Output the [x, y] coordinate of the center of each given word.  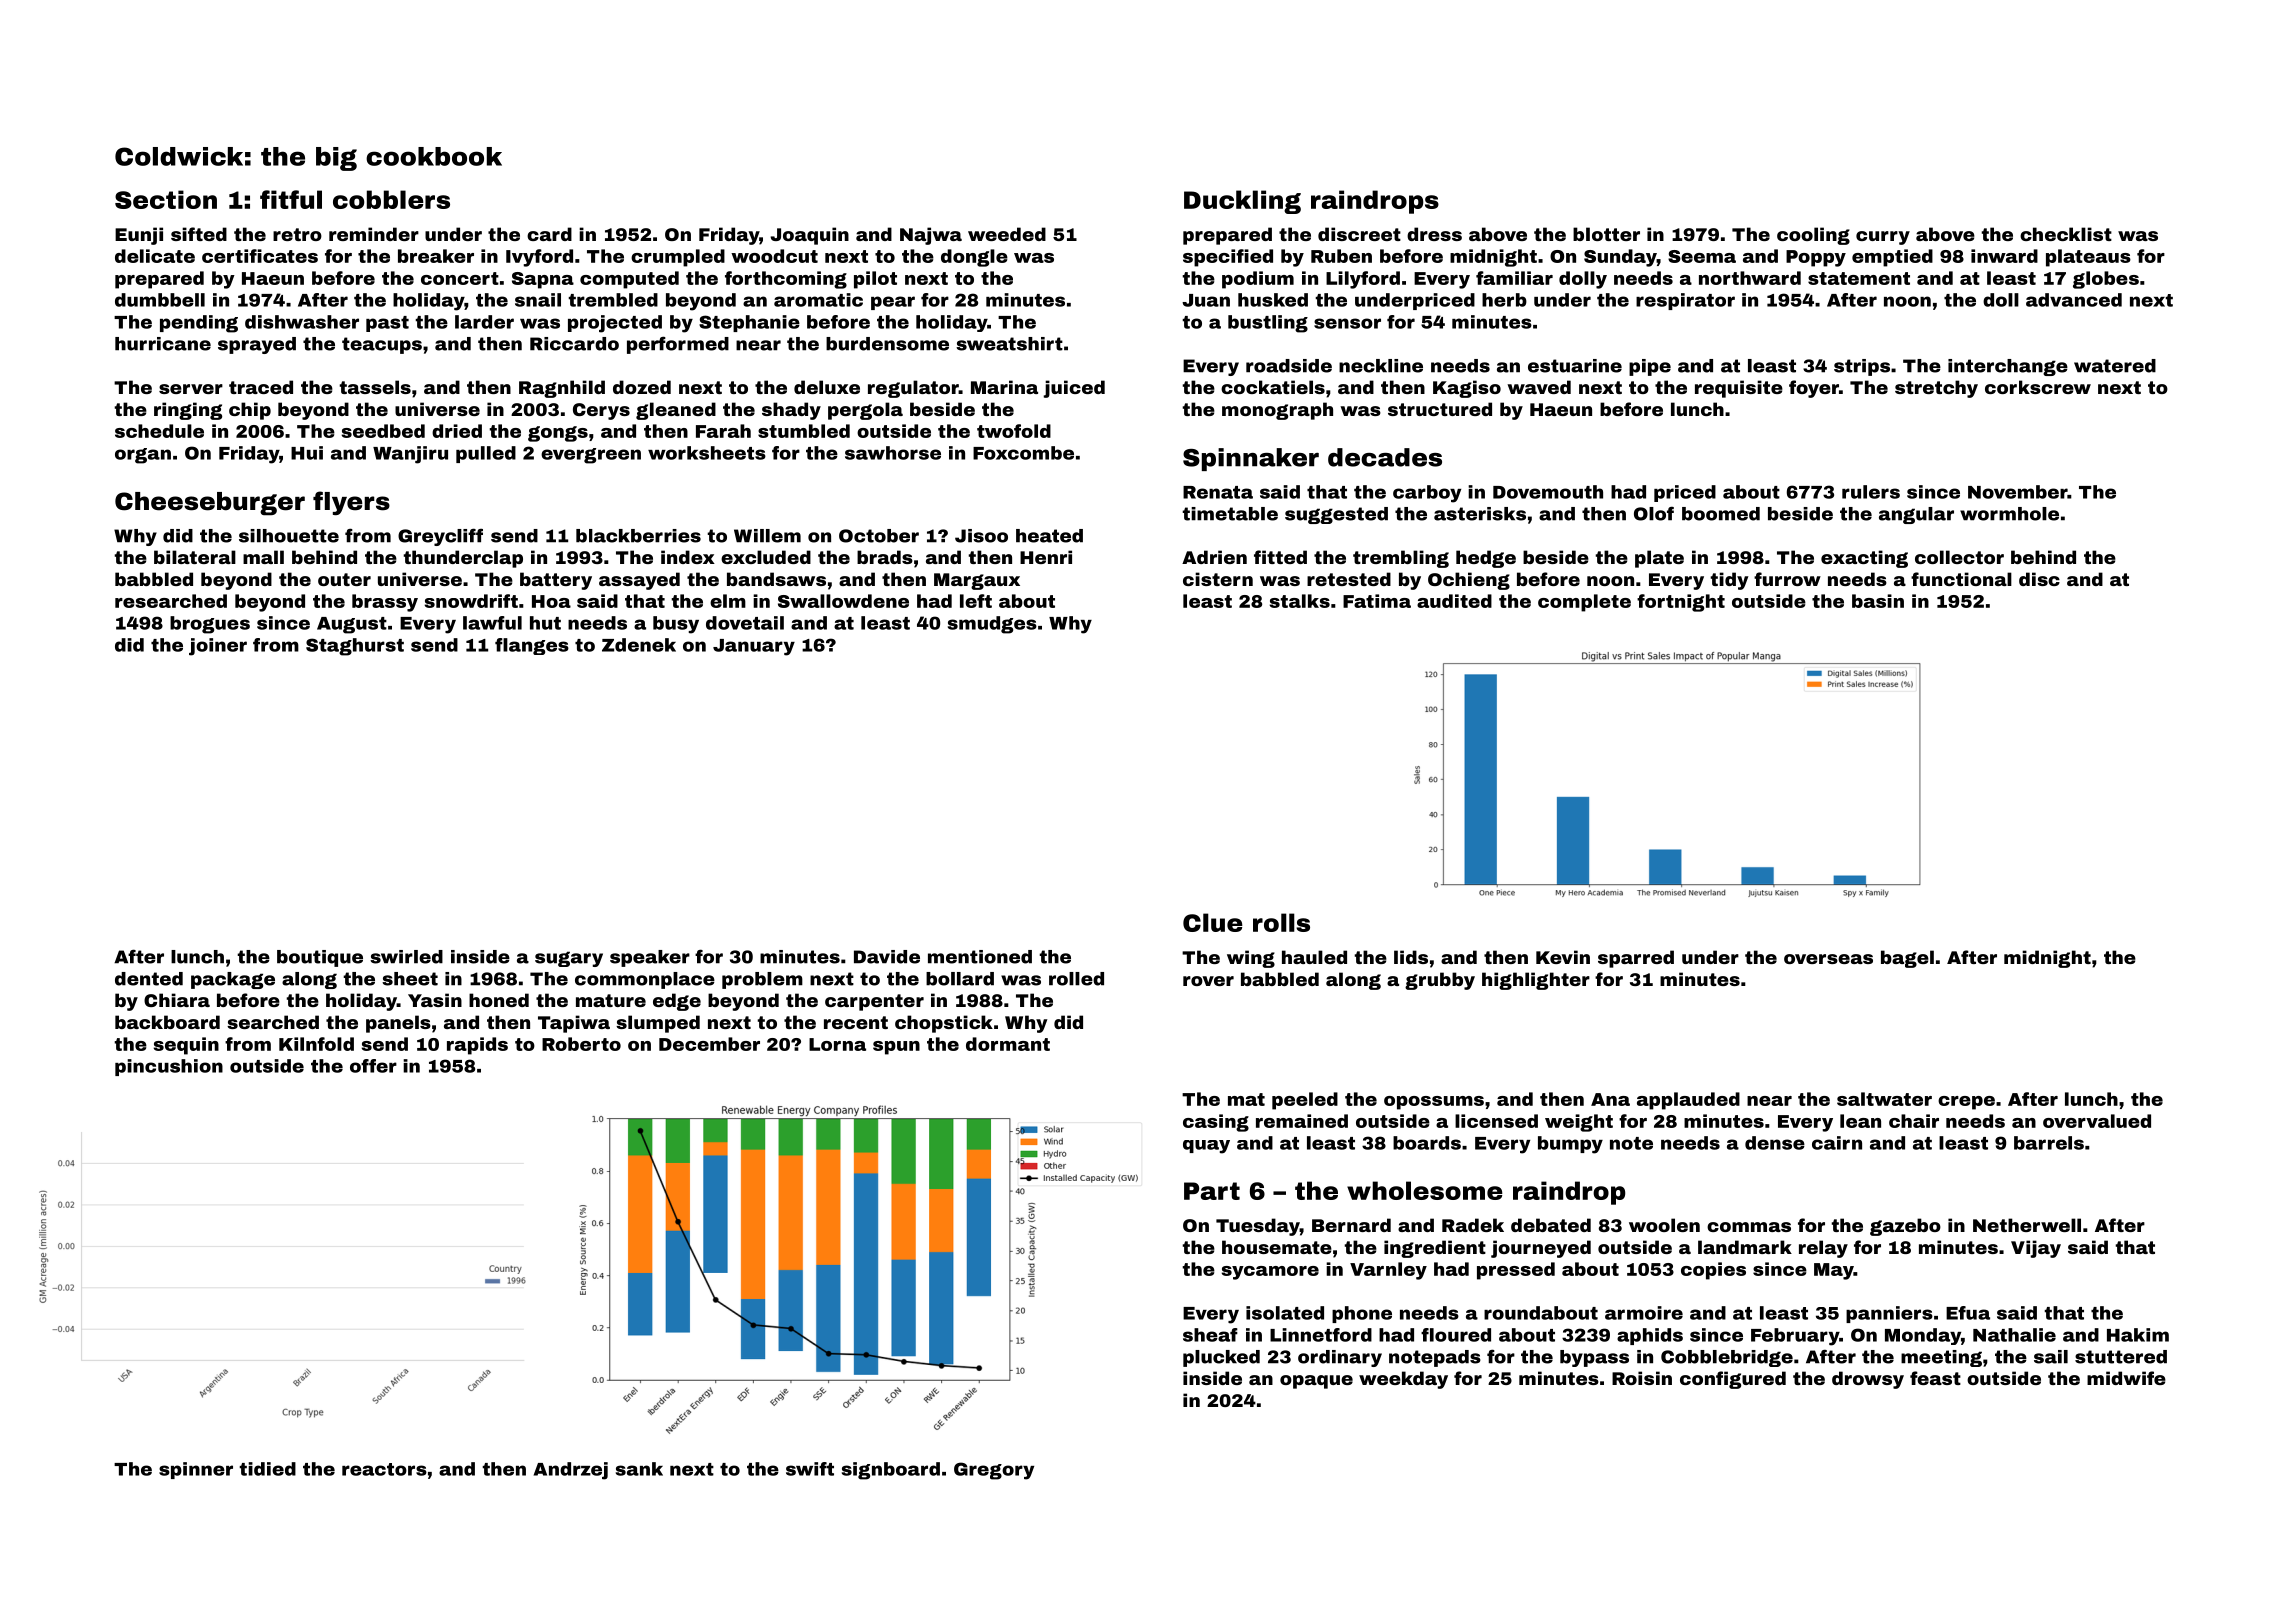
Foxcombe [1023, 453]
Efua [1968, 1313]
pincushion [169, 1067]
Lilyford [1363, 280]
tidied [267, 1469]
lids [1411, 957]
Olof [1654, 513]
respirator [1685, 301]
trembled [613, 300]
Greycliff [440, 537]
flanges [532, 646]
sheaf [1210, 1335]
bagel [1907, 959]
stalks [1300, 601]
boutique [320, 958]
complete [1584, 603]
